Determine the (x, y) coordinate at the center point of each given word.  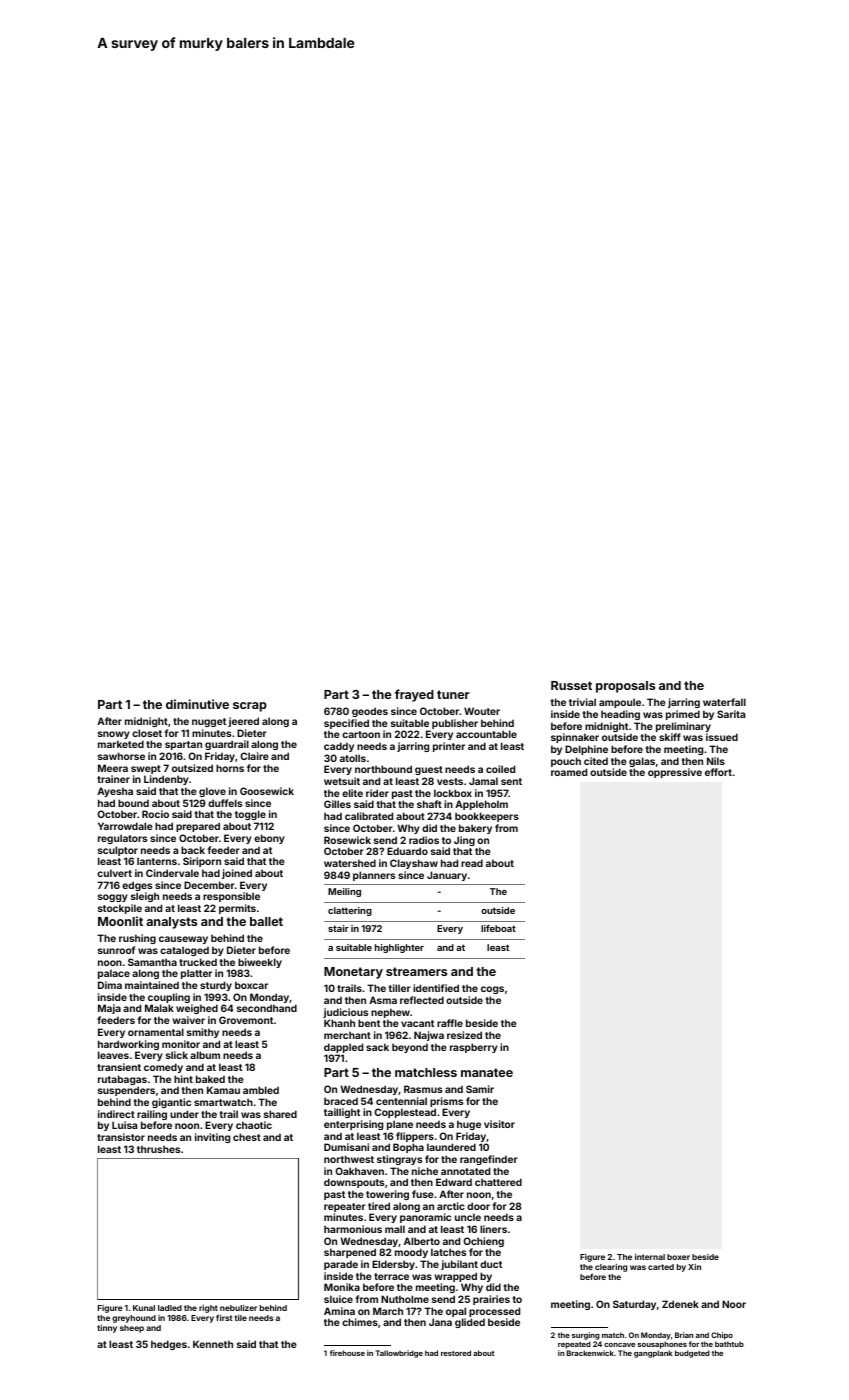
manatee (487, 1072)
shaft (429, 804)
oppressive (675, 773)
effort (718, 772)
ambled (261, 1090)
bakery (475, 829)
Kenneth (213, 1344)
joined (237, 874)
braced (341, 1101)
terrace (391, 1276)
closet (147, 733)
